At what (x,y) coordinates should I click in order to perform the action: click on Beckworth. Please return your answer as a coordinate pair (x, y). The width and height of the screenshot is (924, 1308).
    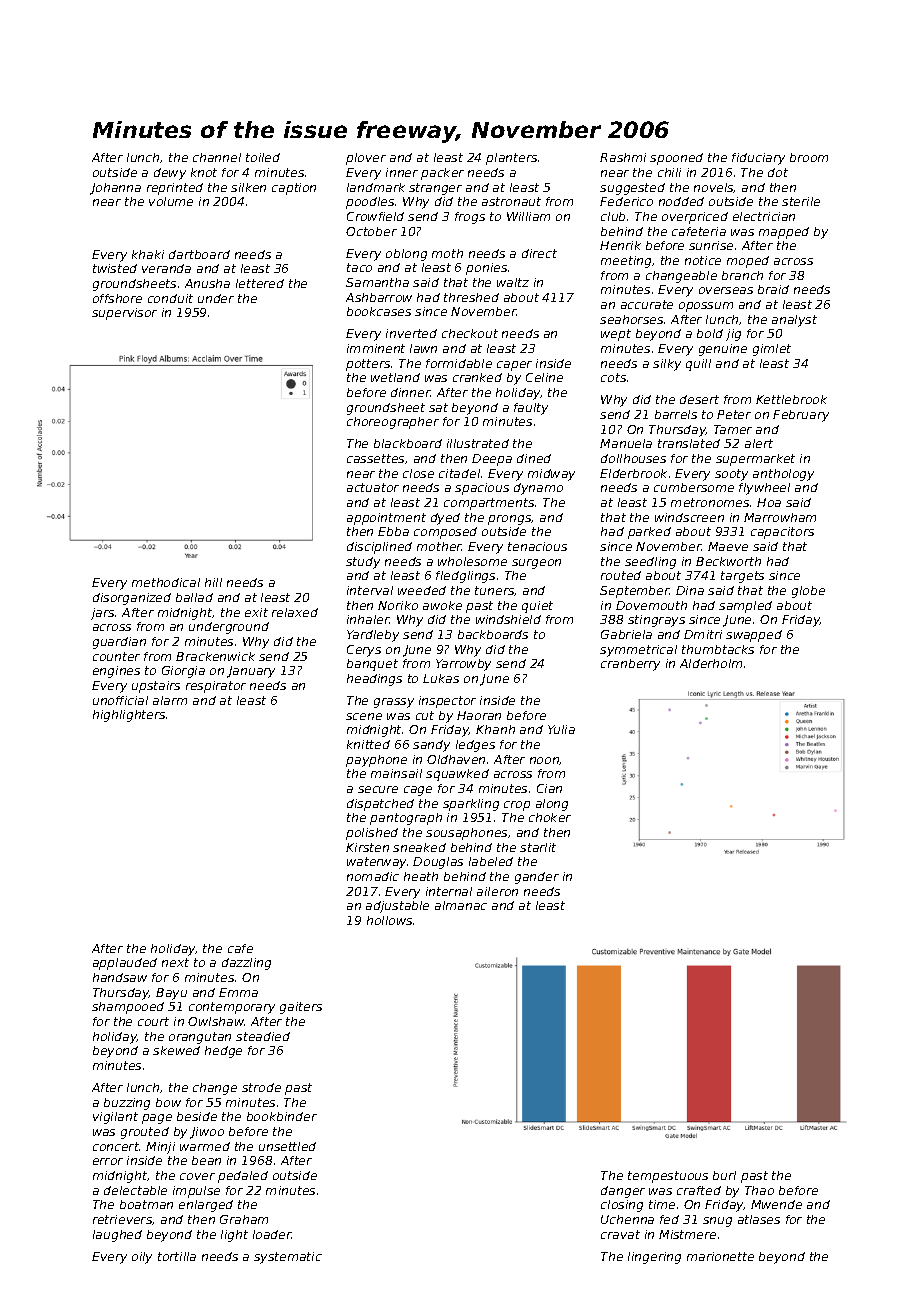
    Looking at the image, I should click on (728, 561).
